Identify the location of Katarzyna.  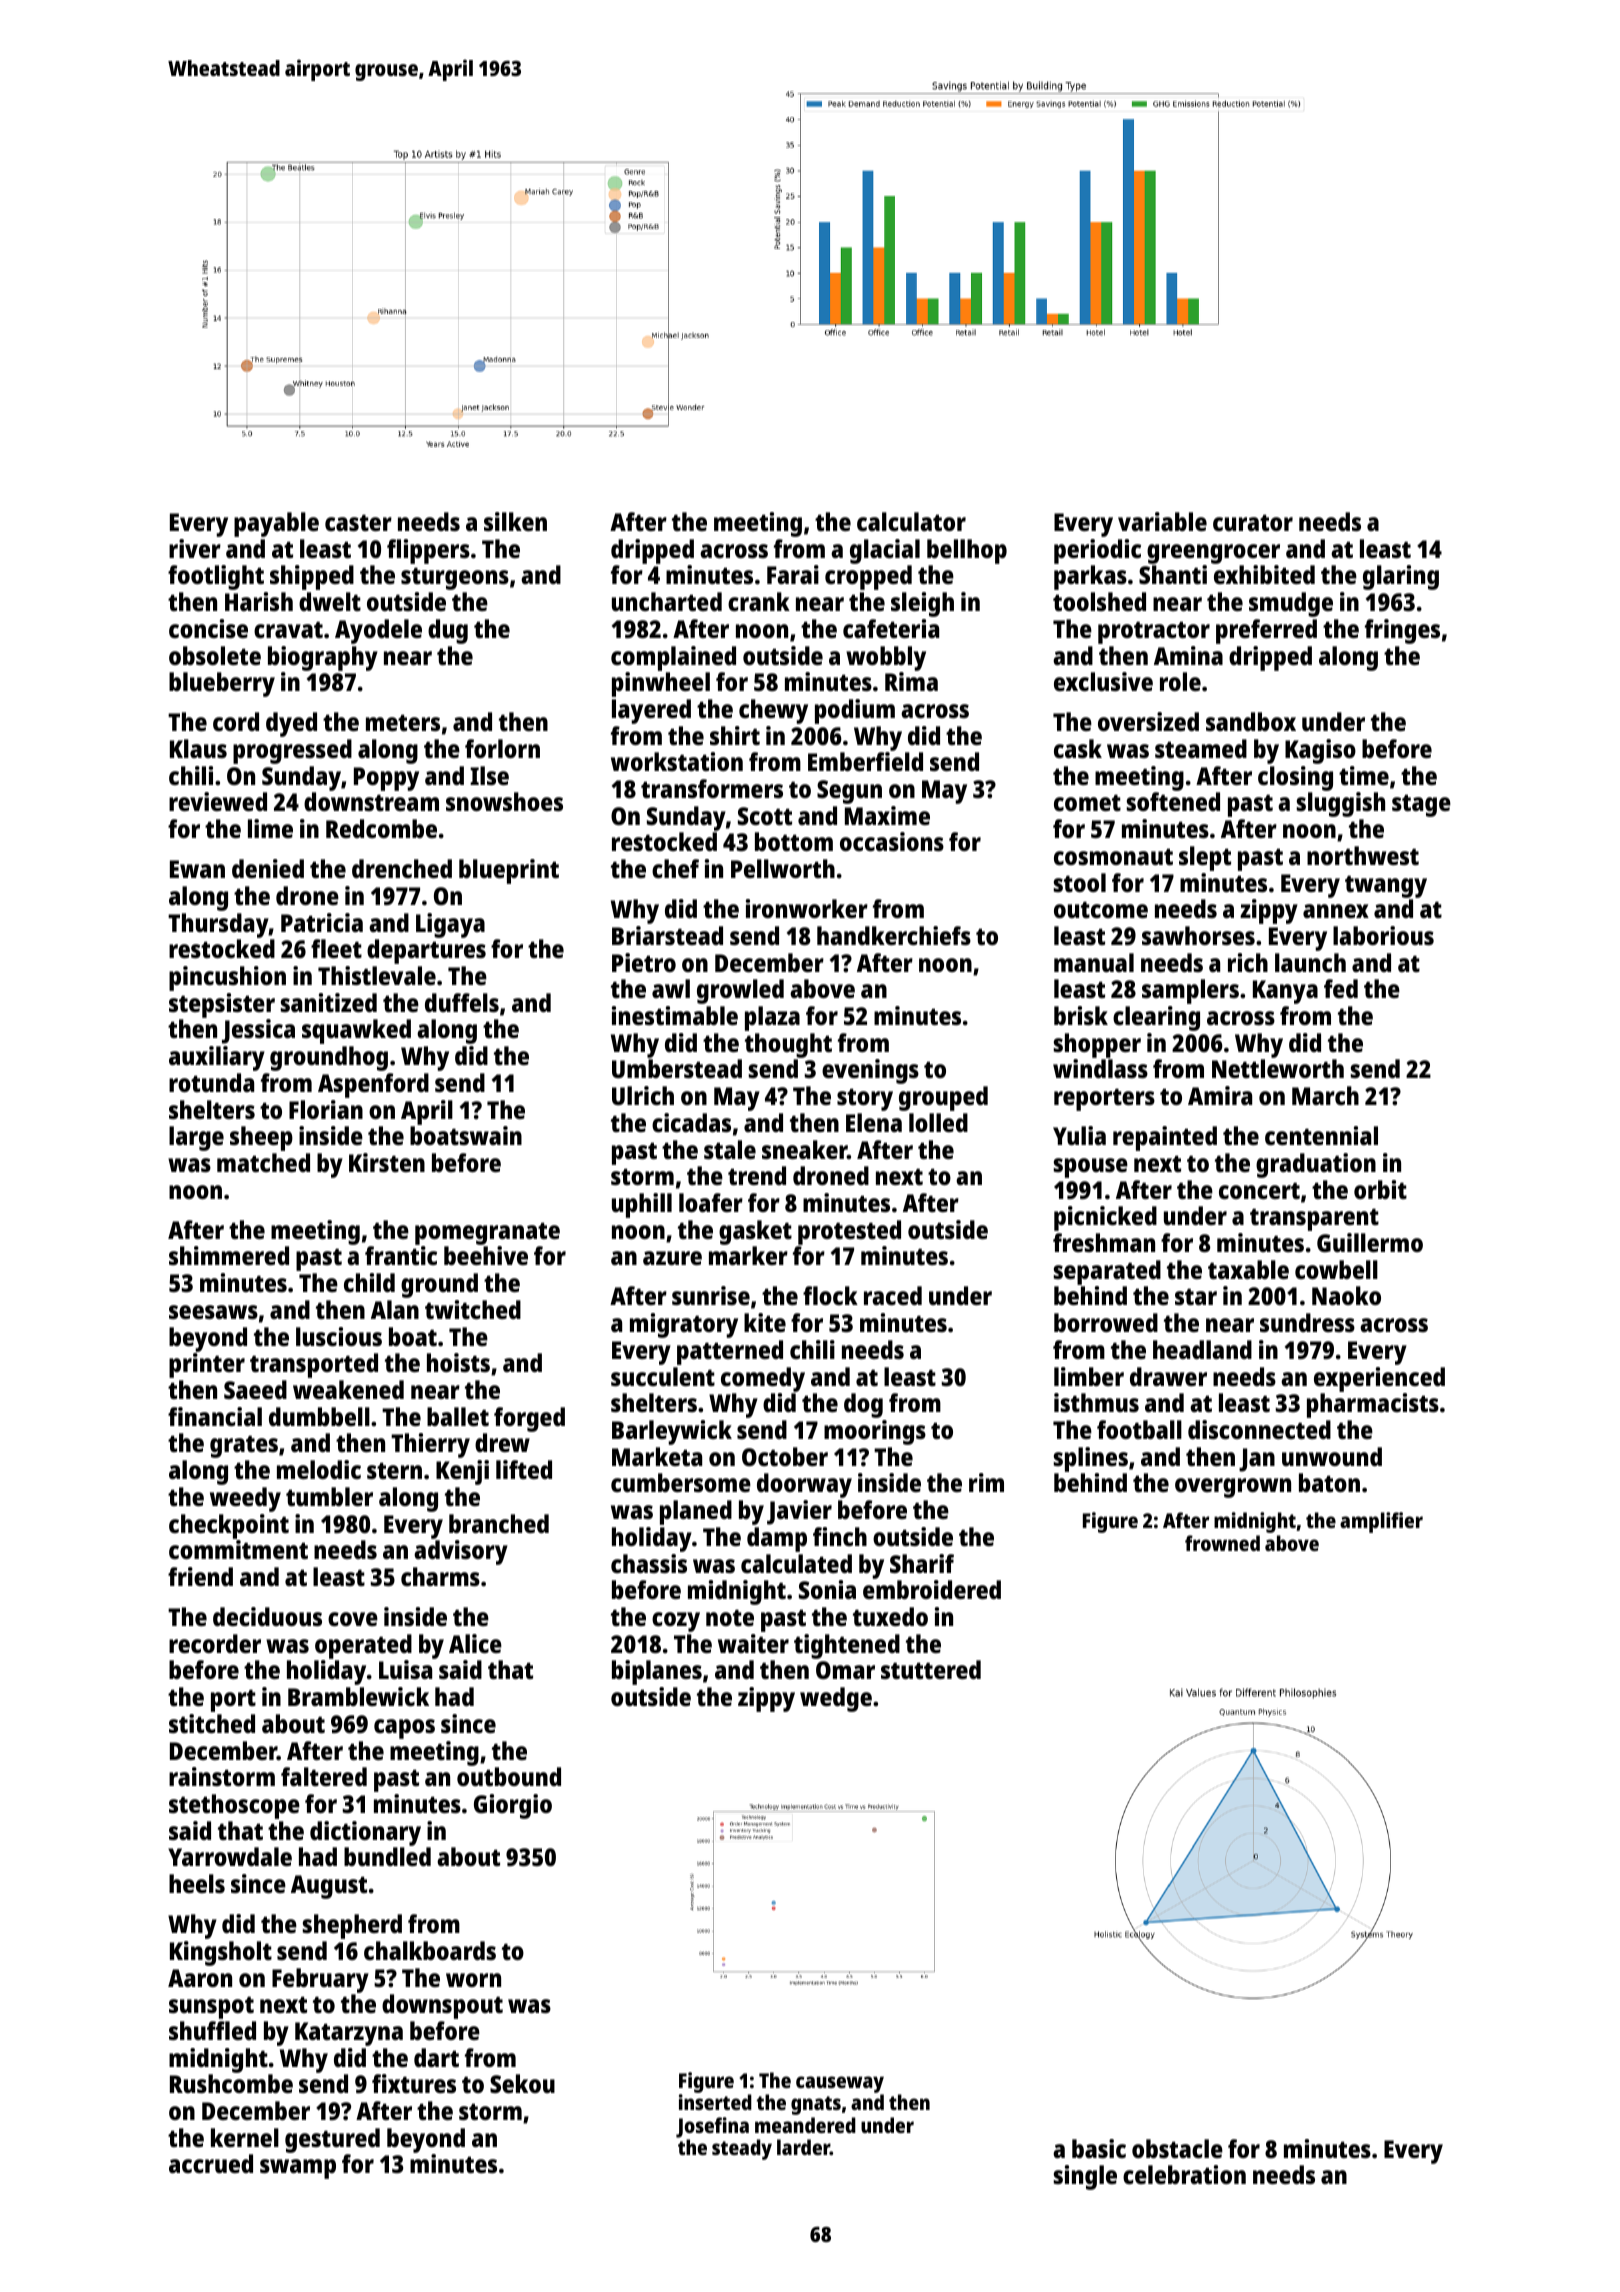
(349, 2034).
